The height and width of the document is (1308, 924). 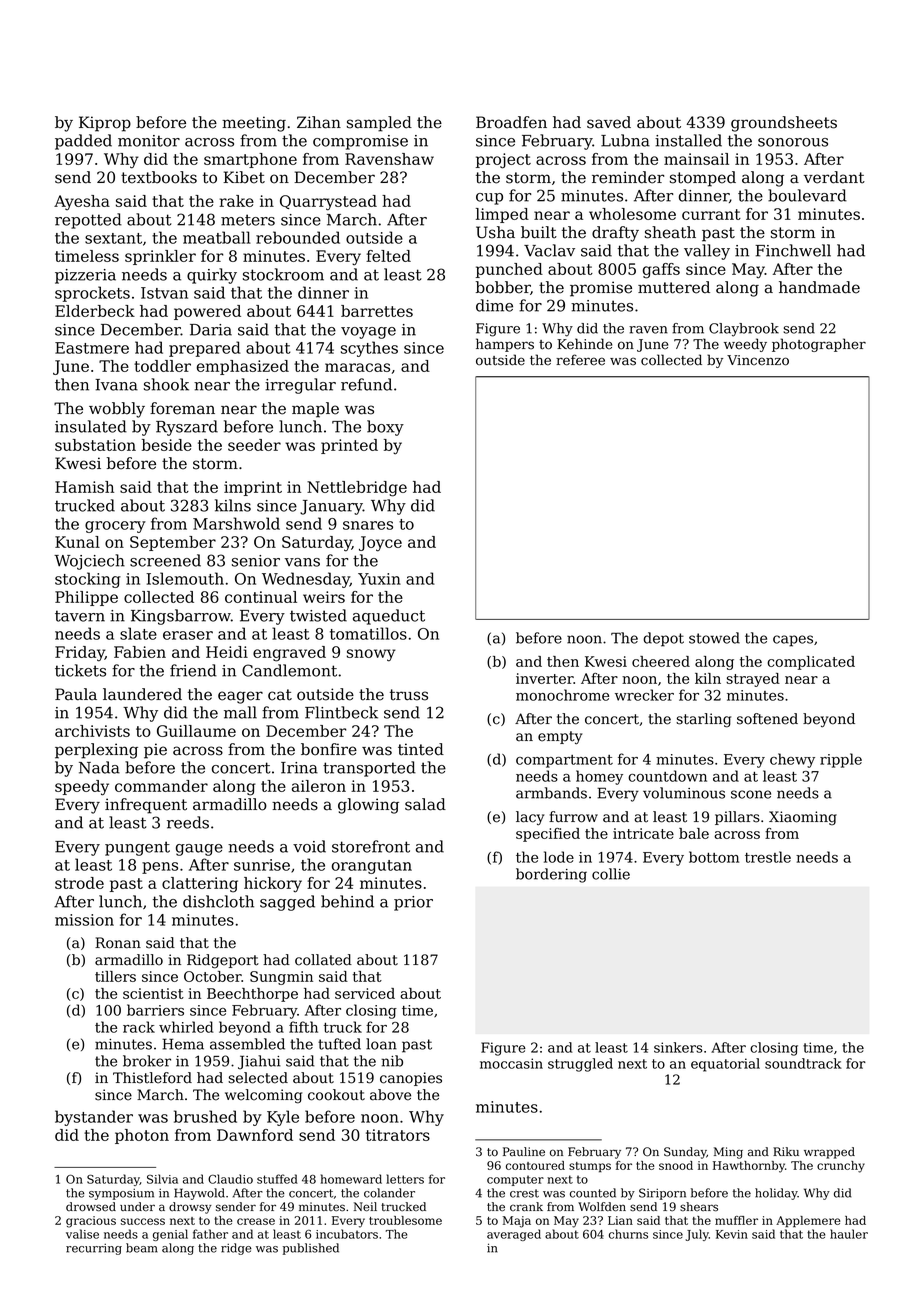 I want to click on groundsheets, so click(x=784, y=124).
